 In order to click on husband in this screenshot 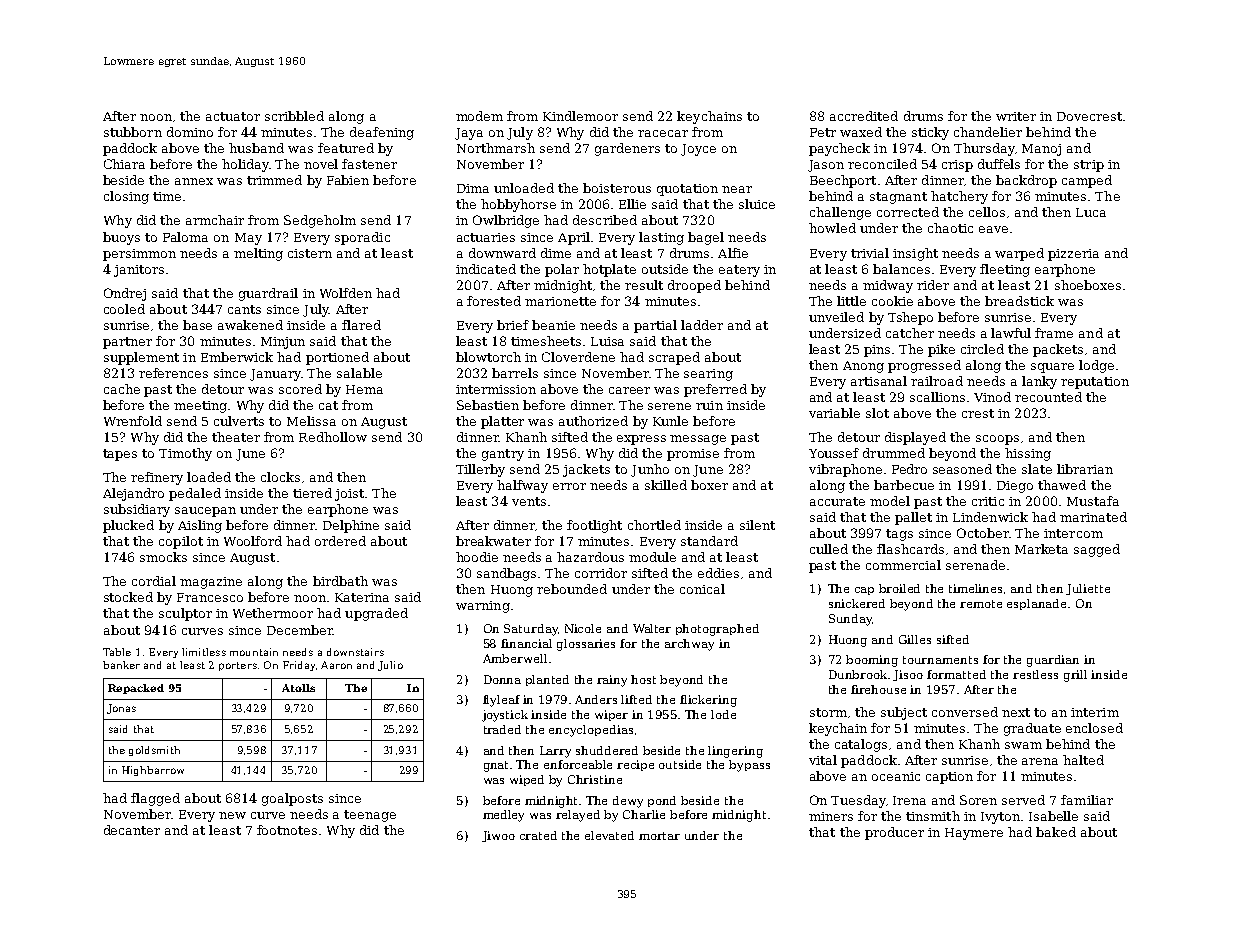, I will do `click(256, 148)`.
